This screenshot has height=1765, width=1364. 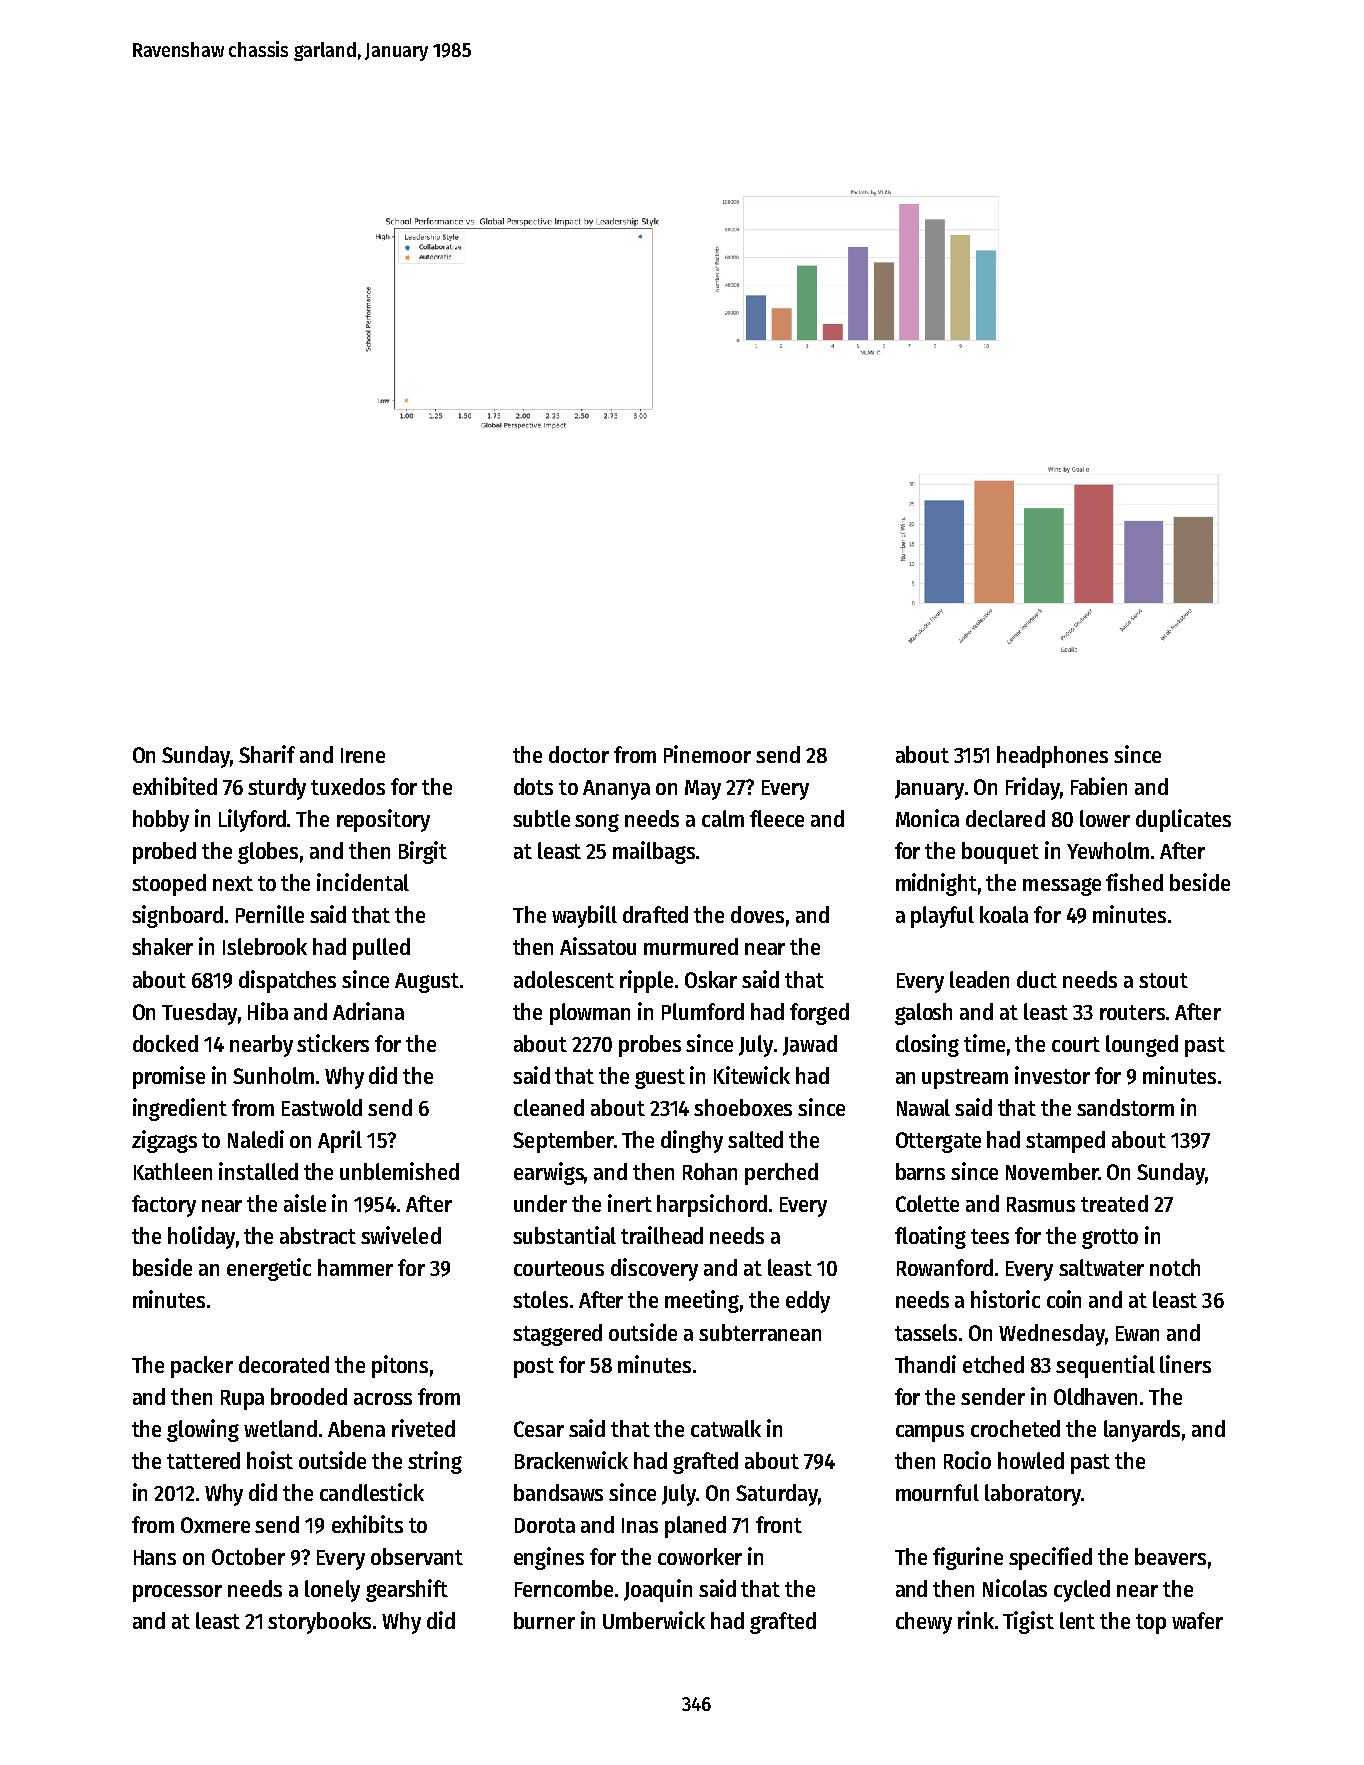 I want to click on crocheted, so click(x=1015, y=1428).
